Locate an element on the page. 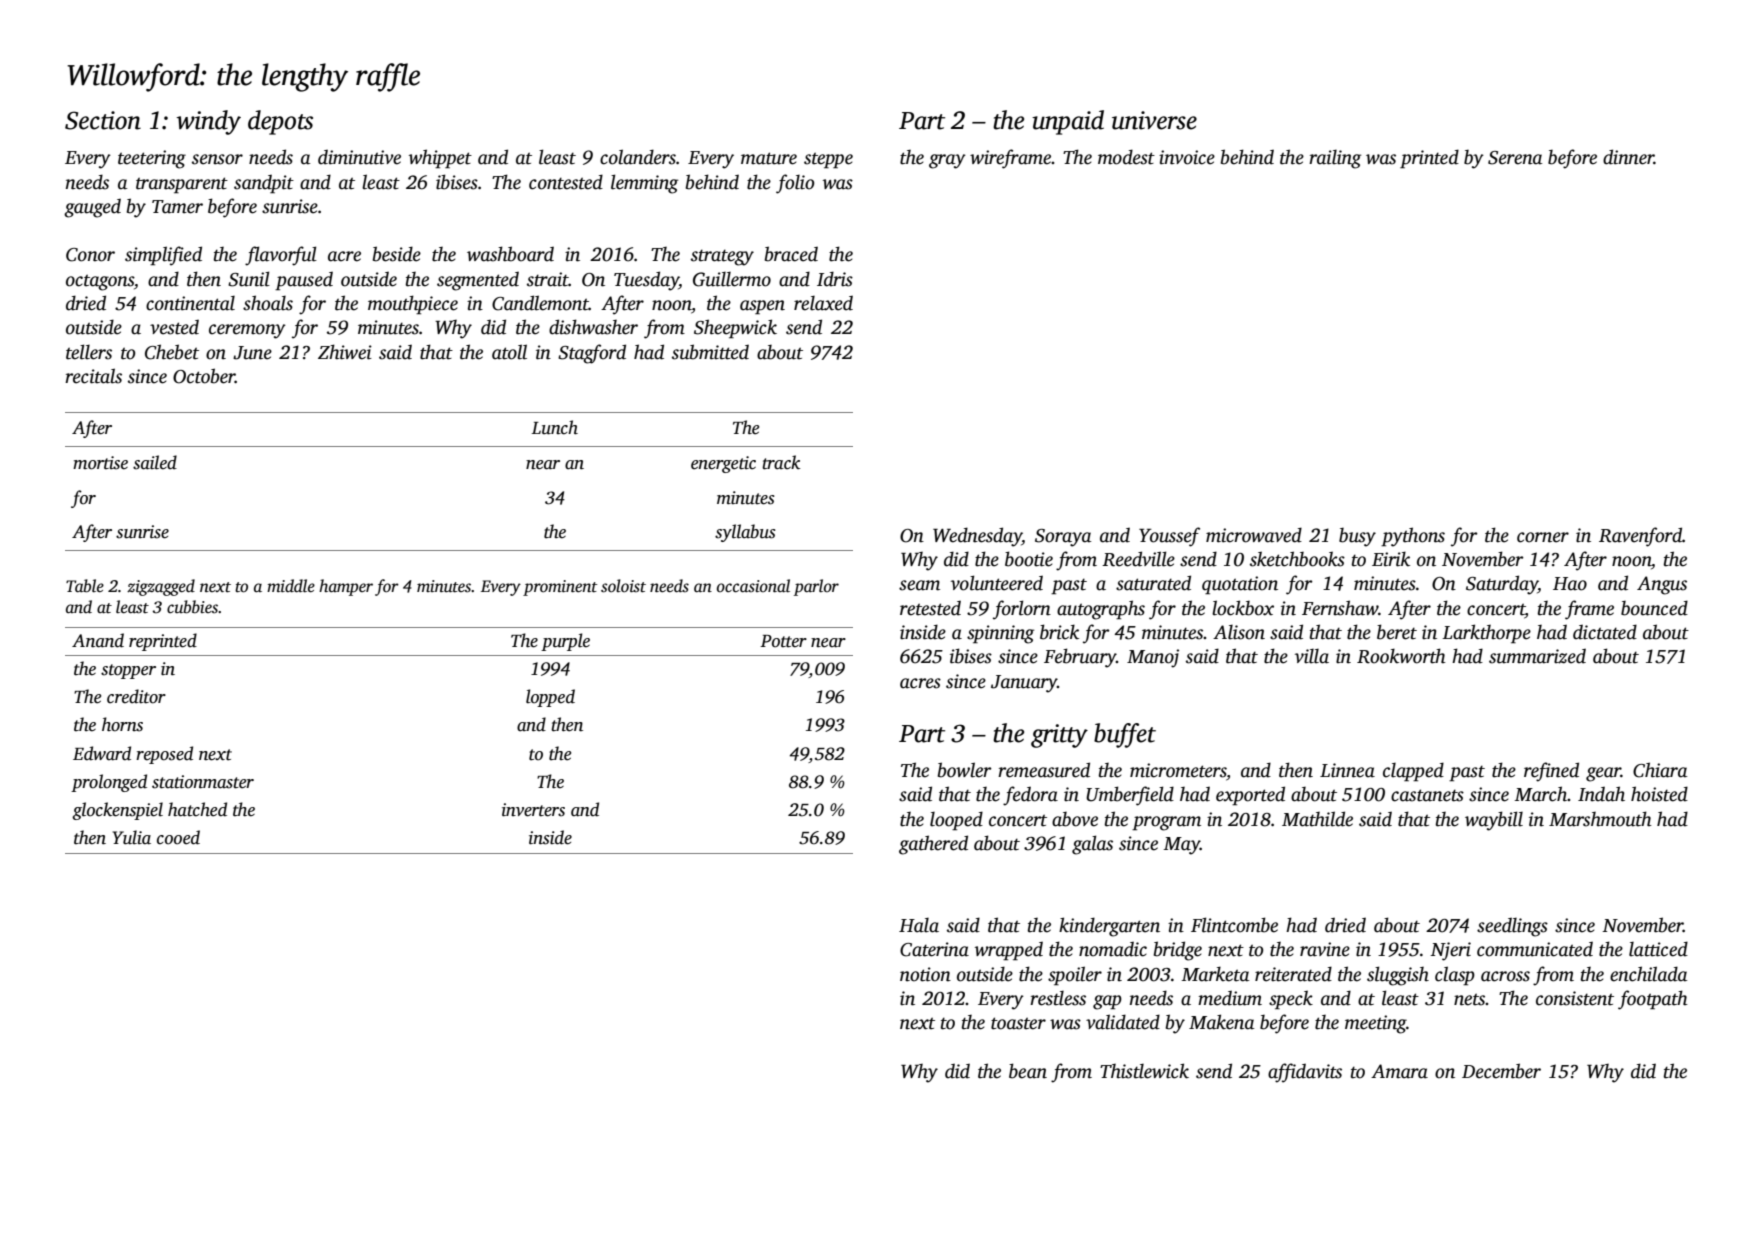  latticed is located at coordinates (1658, 949).
